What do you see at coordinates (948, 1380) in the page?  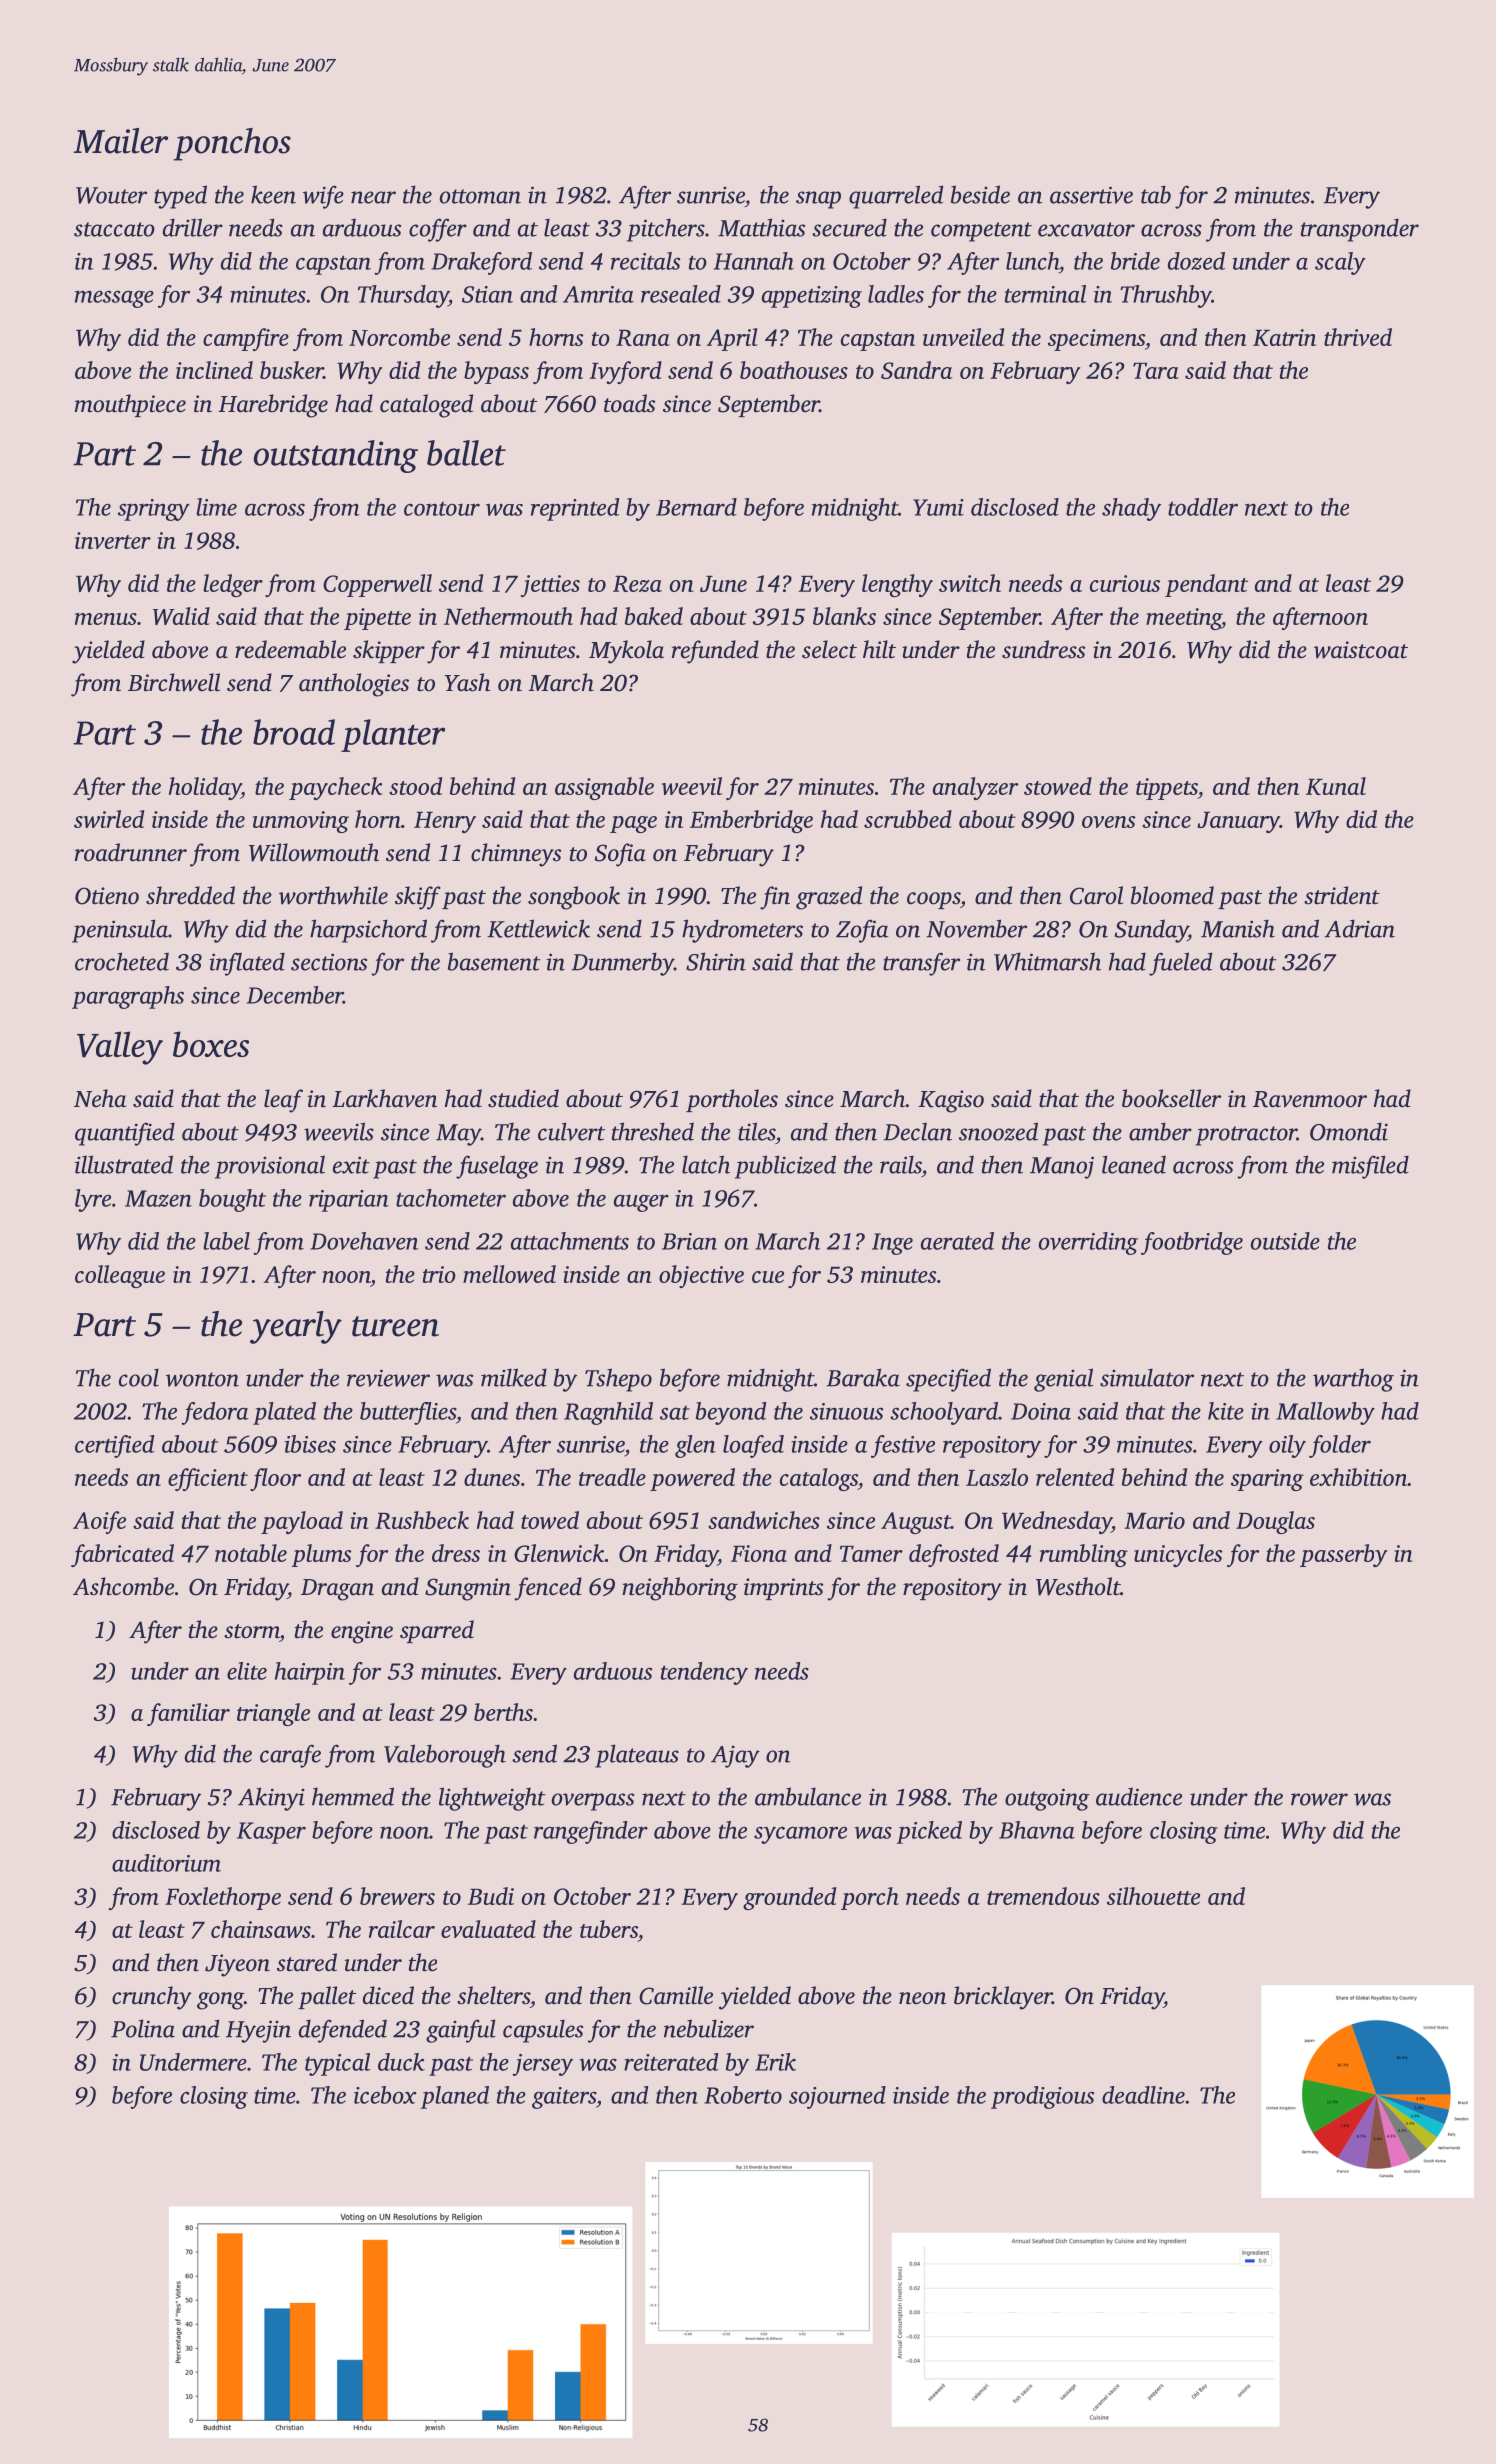 I see `specified` at bounding box center [948, 1380].
